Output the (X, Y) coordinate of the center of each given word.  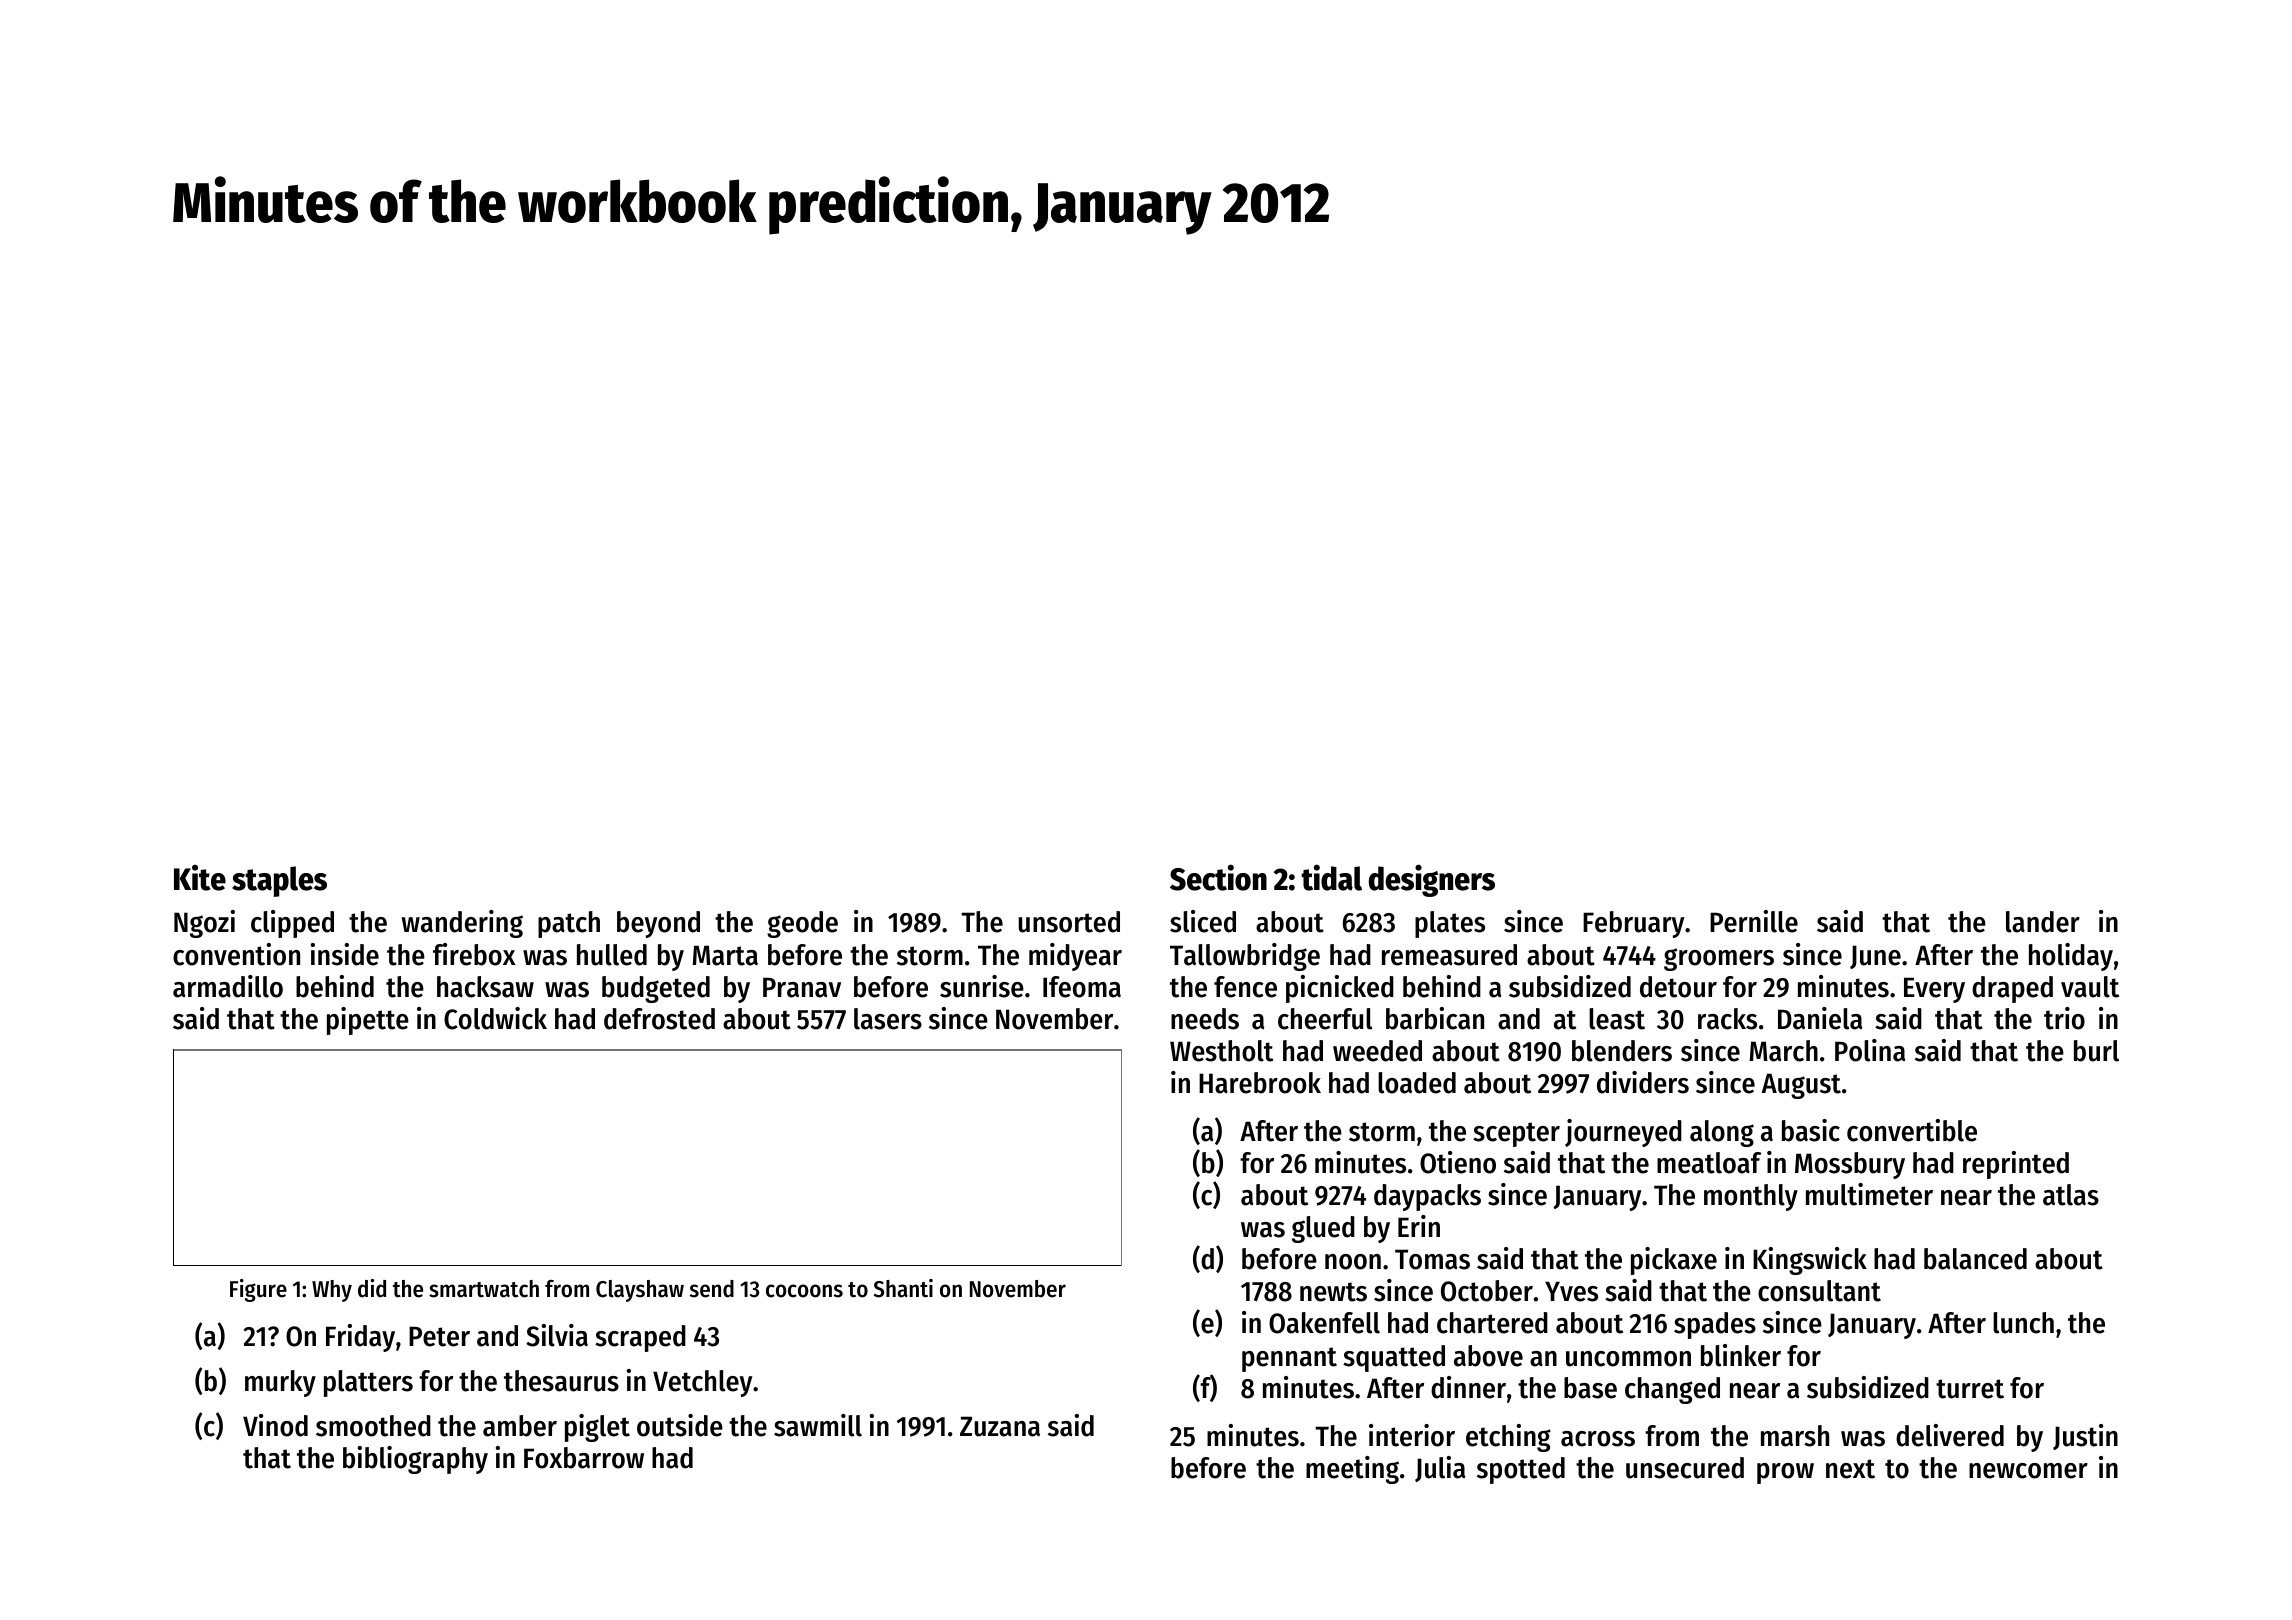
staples (279, 881)
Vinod (275, 1425)
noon (1353, 1262)
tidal (1331, 877)
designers (1432, 880)
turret (1970, 1389)
